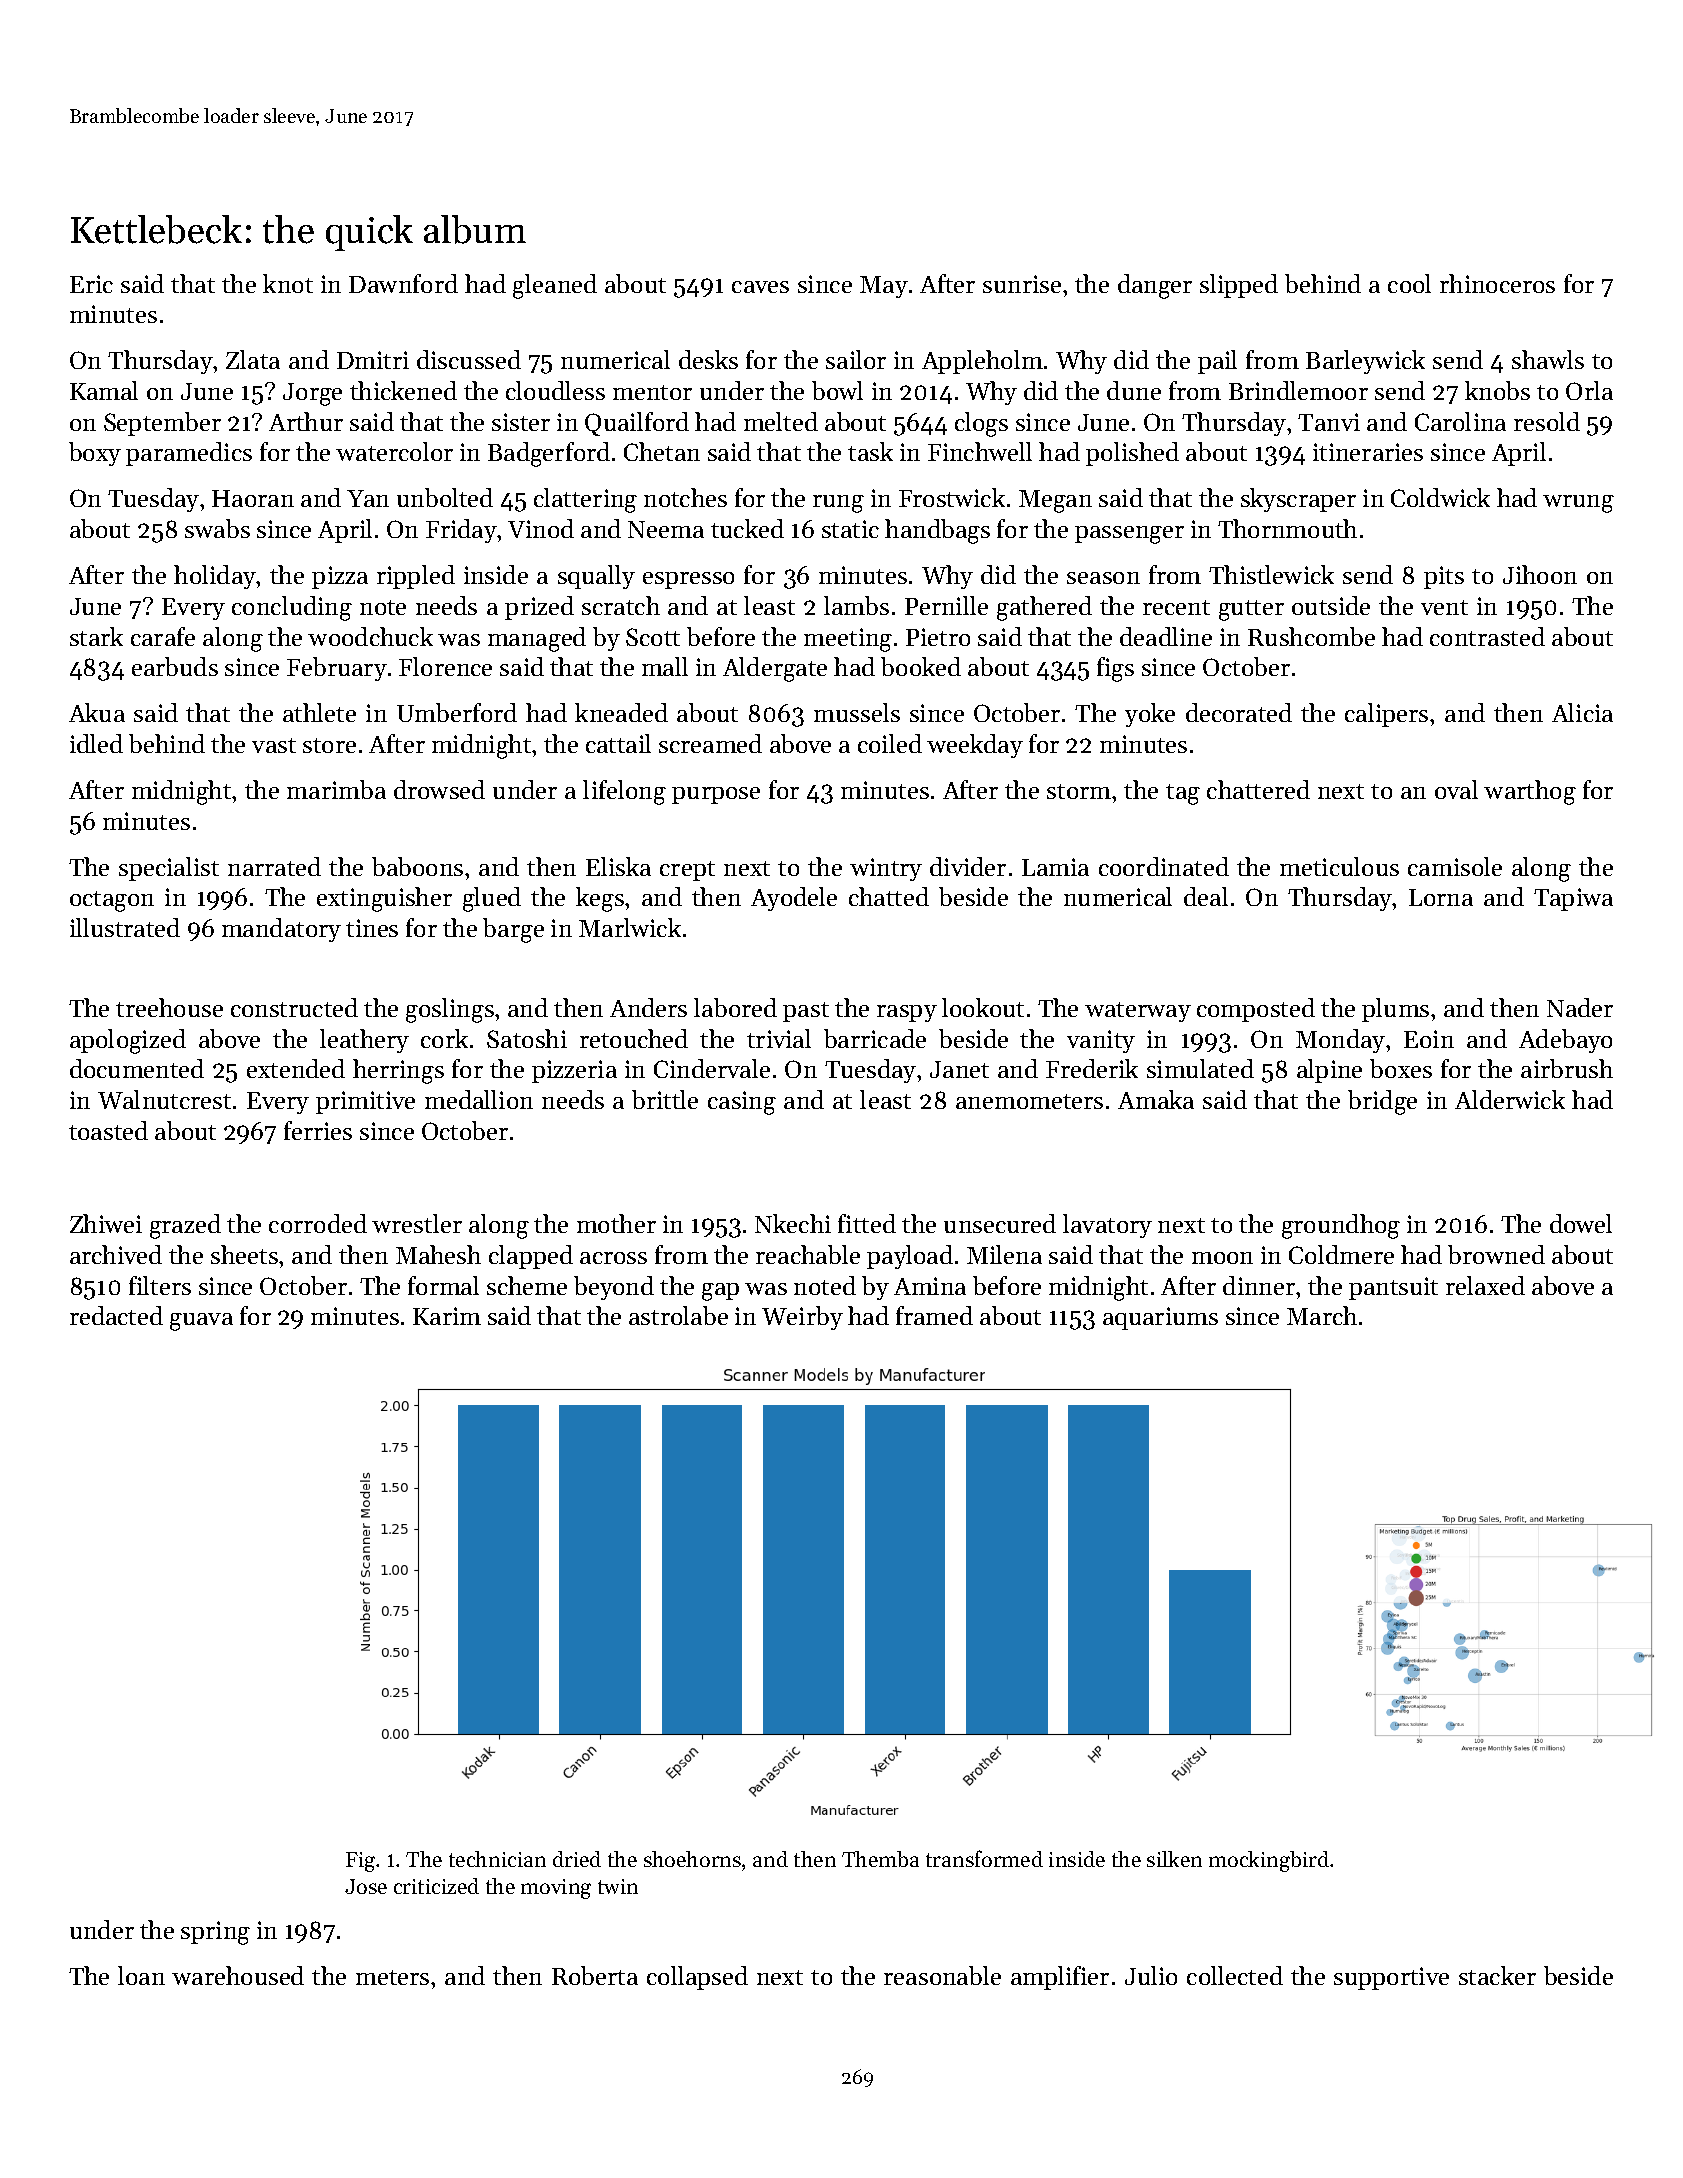  What do you see at coordinates (685, 497) in the screenshot?
I see `notches` at bounding box center [685, 497].
